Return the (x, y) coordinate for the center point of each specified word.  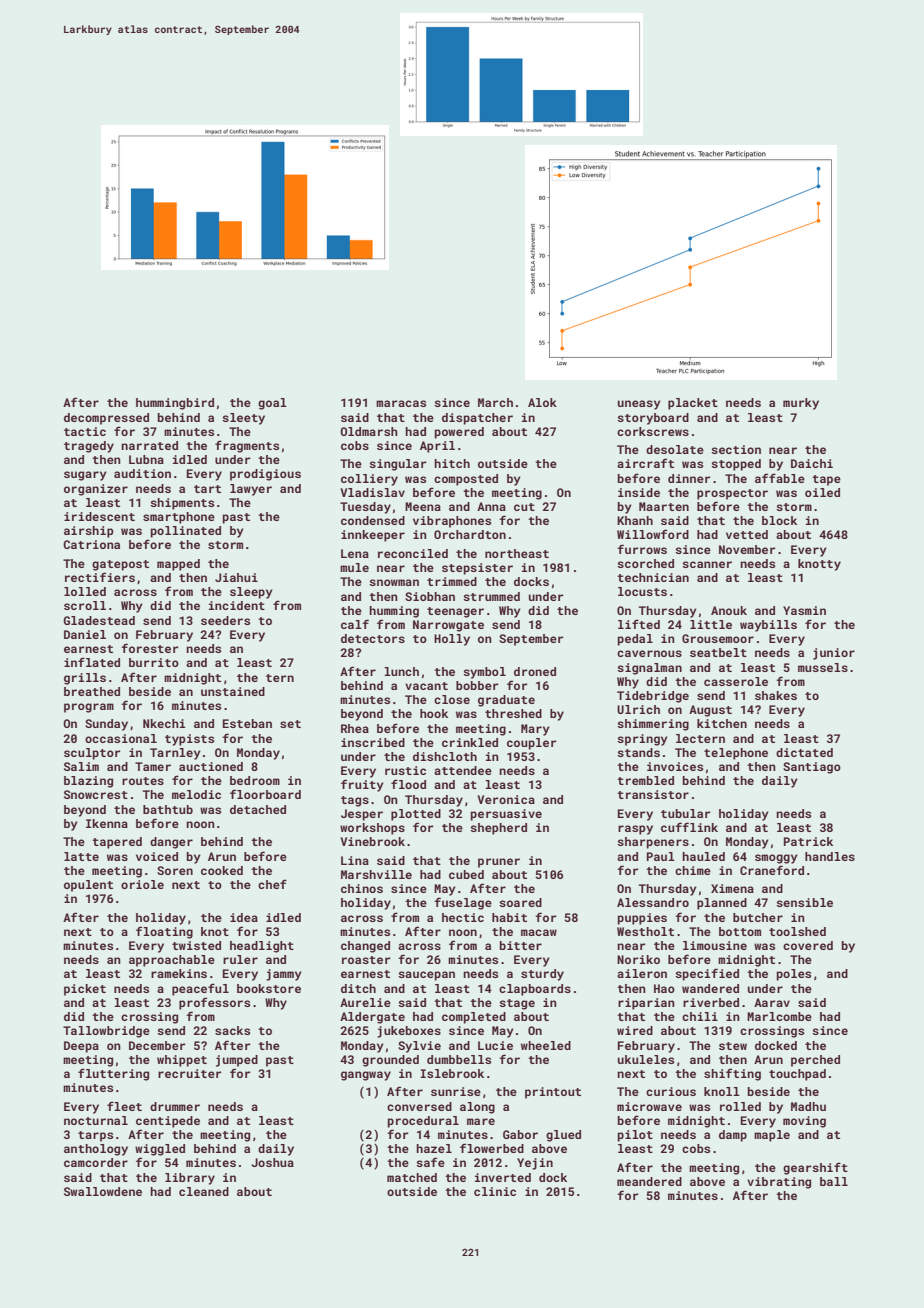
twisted (196, 945)
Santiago (812, 768)
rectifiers (100, 577)
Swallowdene (103, 1191)
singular (397, 465)
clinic (495, 1191)
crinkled (470, 742)
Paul (661, 856)
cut (524, 507)
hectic (463, 917)
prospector (732, 494)
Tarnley (175, 754)
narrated (149, 445)
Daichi (812, 463)
